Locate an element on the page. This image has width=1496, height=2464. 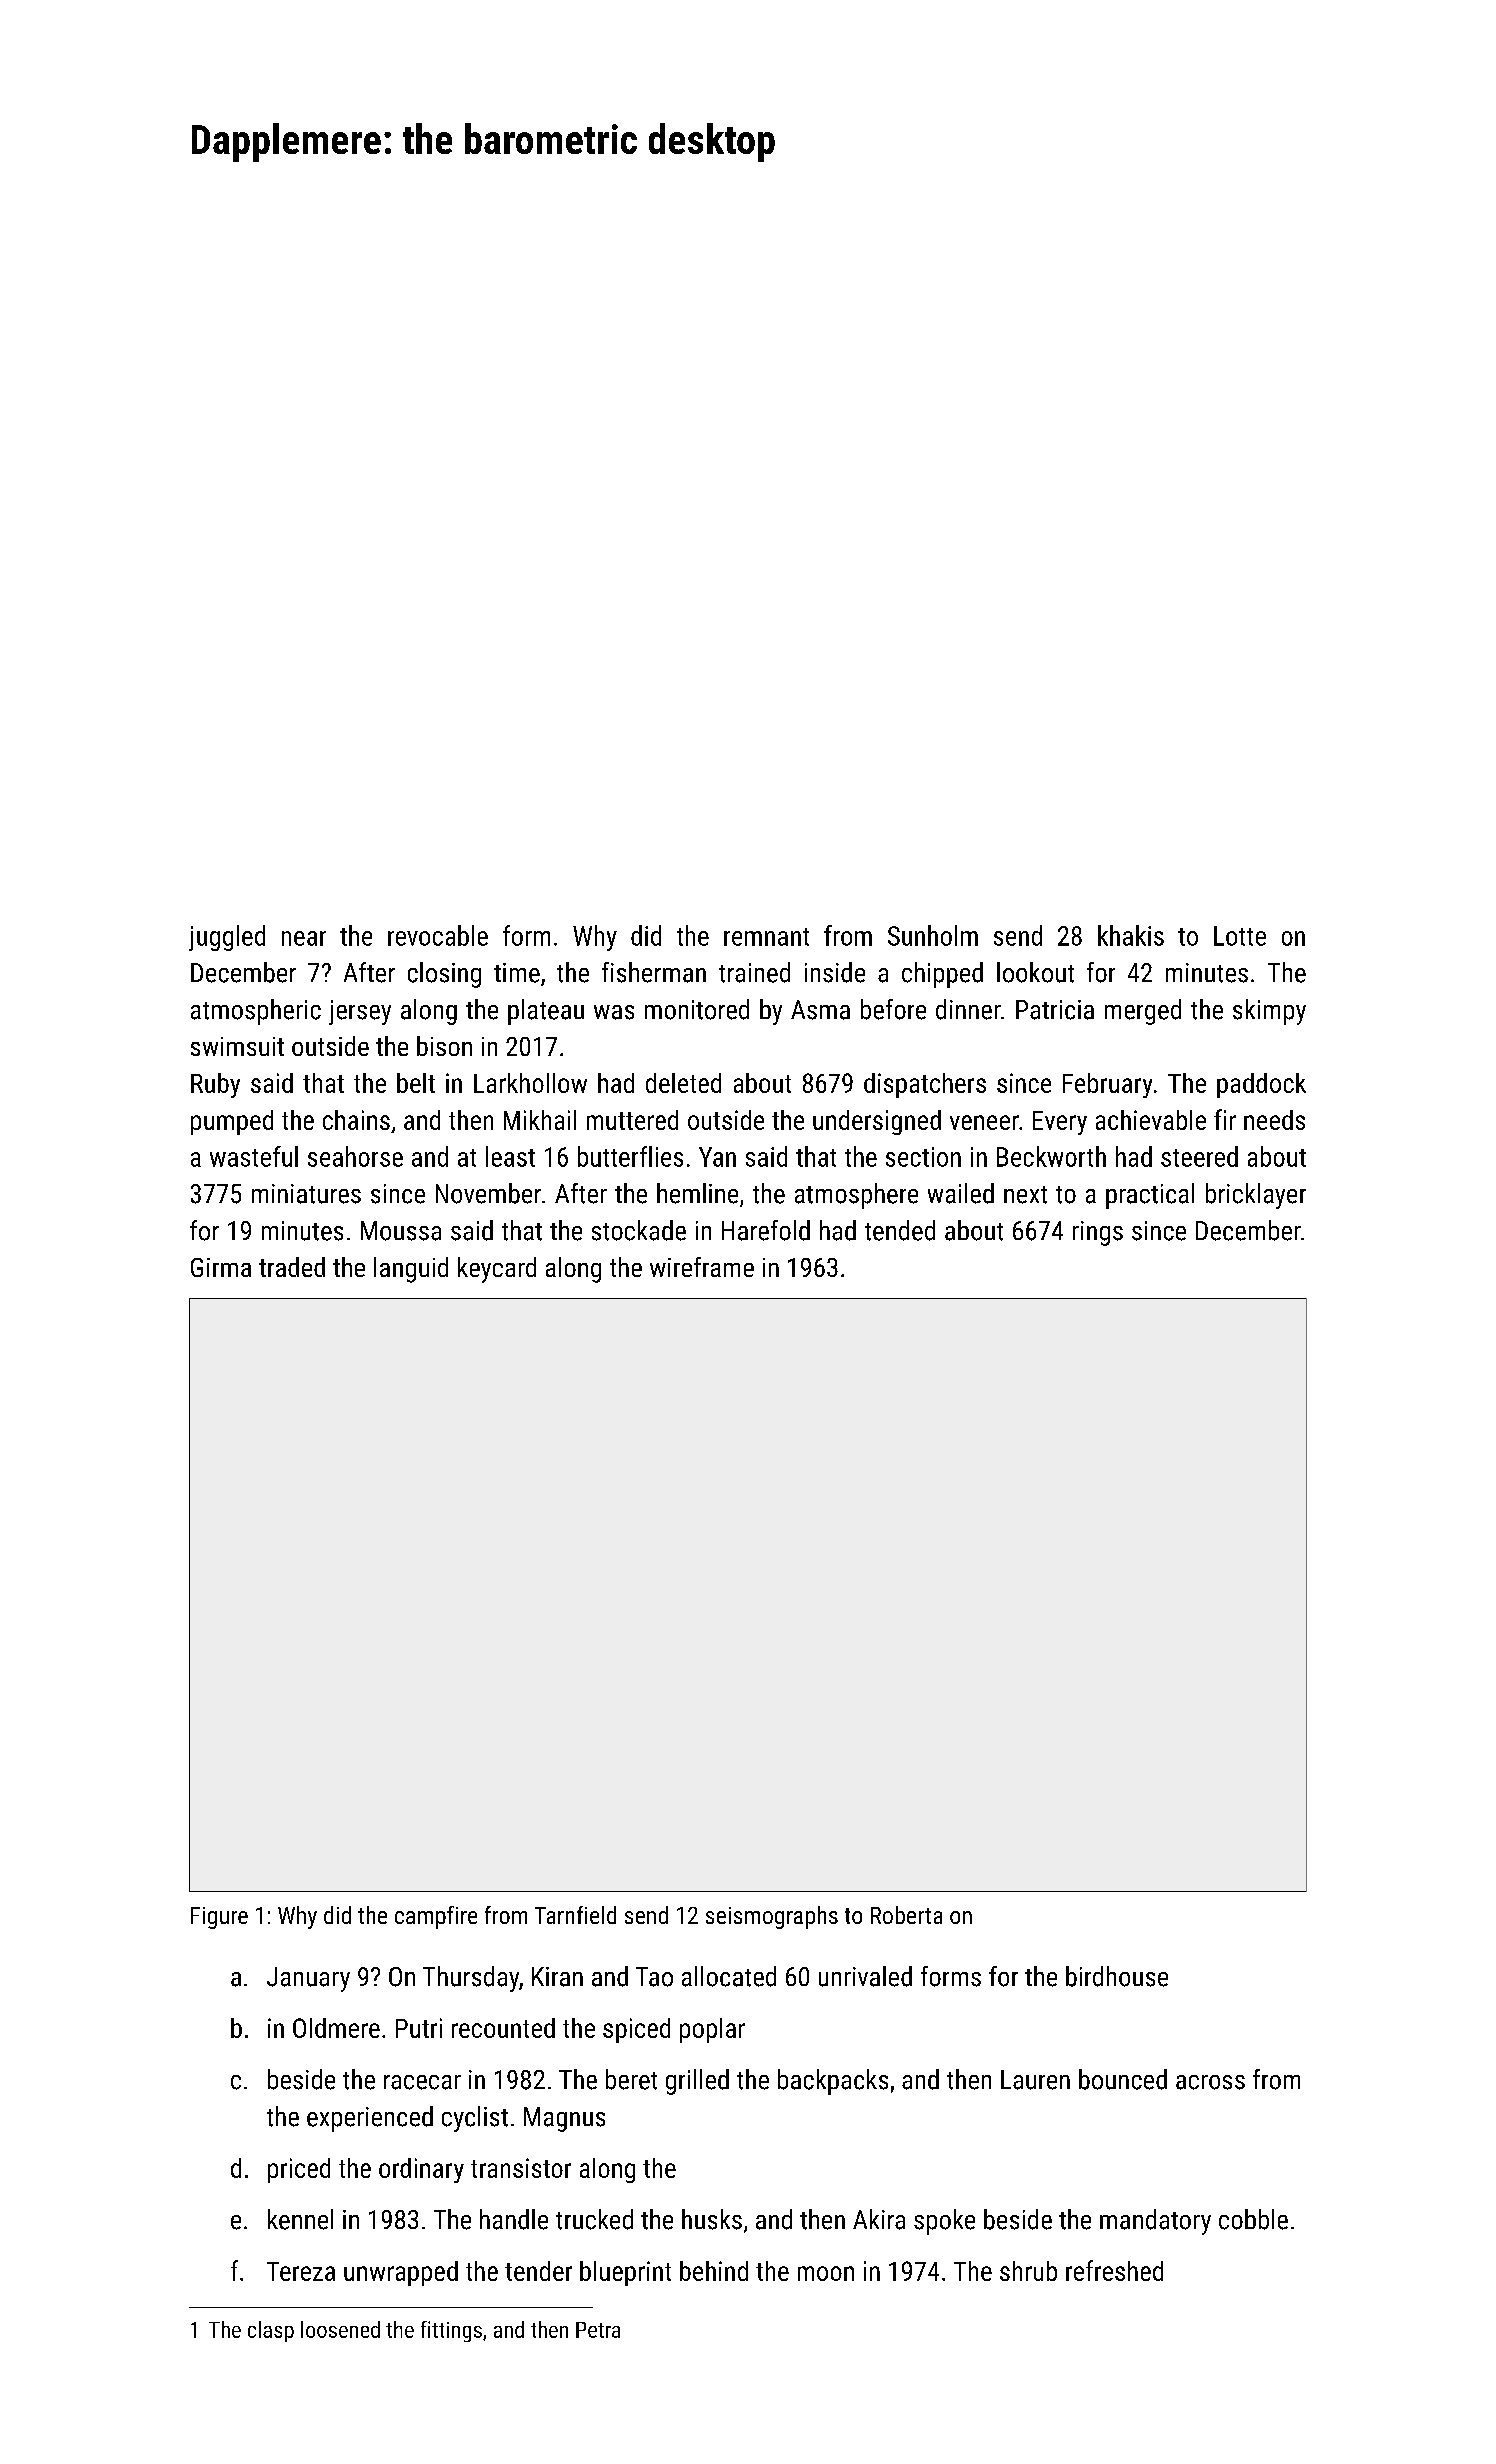
practical is located at coordinates (1150, 1196).
